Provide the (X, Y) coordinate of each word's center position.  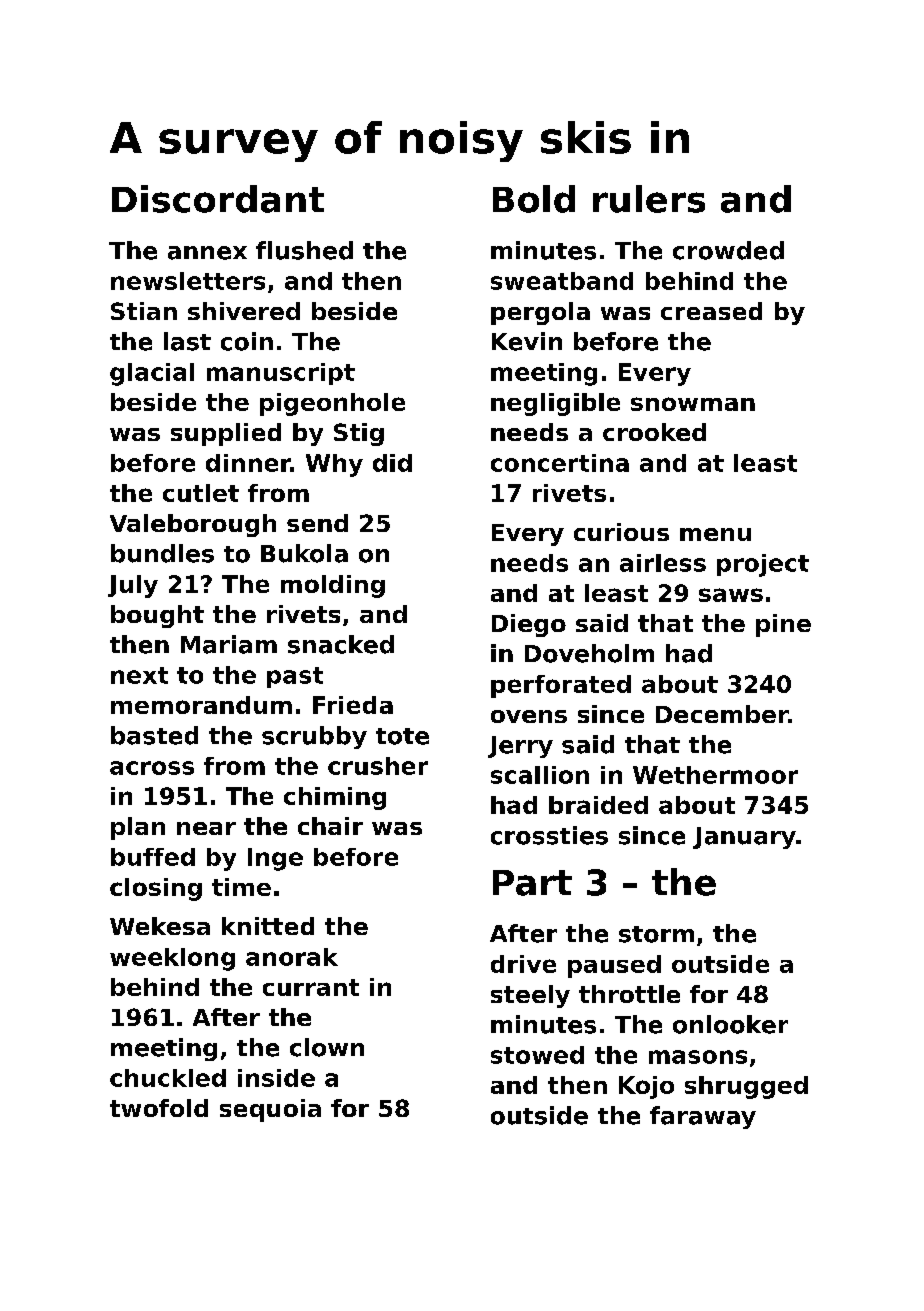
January (744, 838)
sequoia (270, 1110)
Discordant (218, 199)
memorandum (201, 705)
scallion (540, 775)
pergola (540, 313)
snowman (693, 404)
